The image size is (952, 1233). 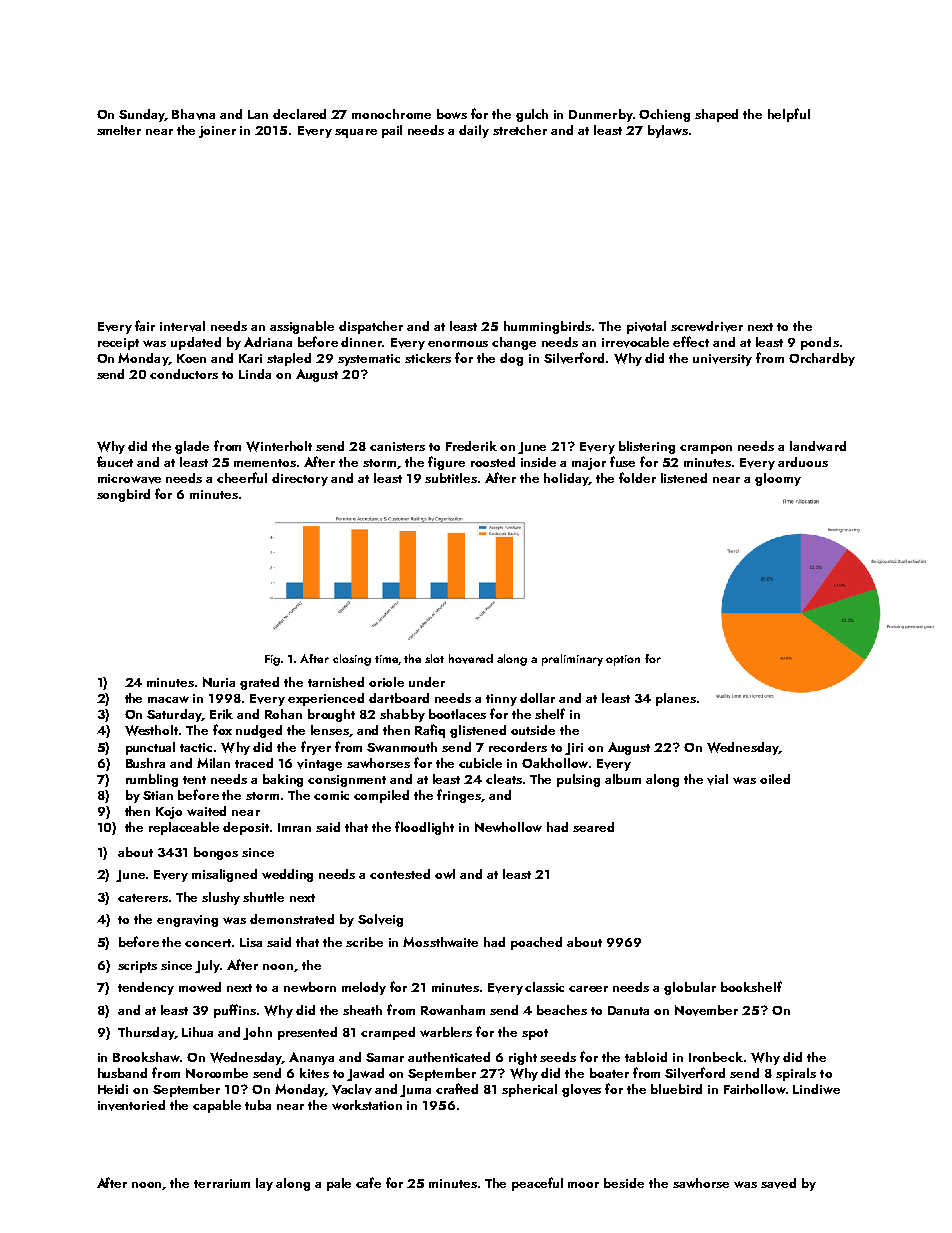 I want to click on songbird, so click(x=123, y=495).
